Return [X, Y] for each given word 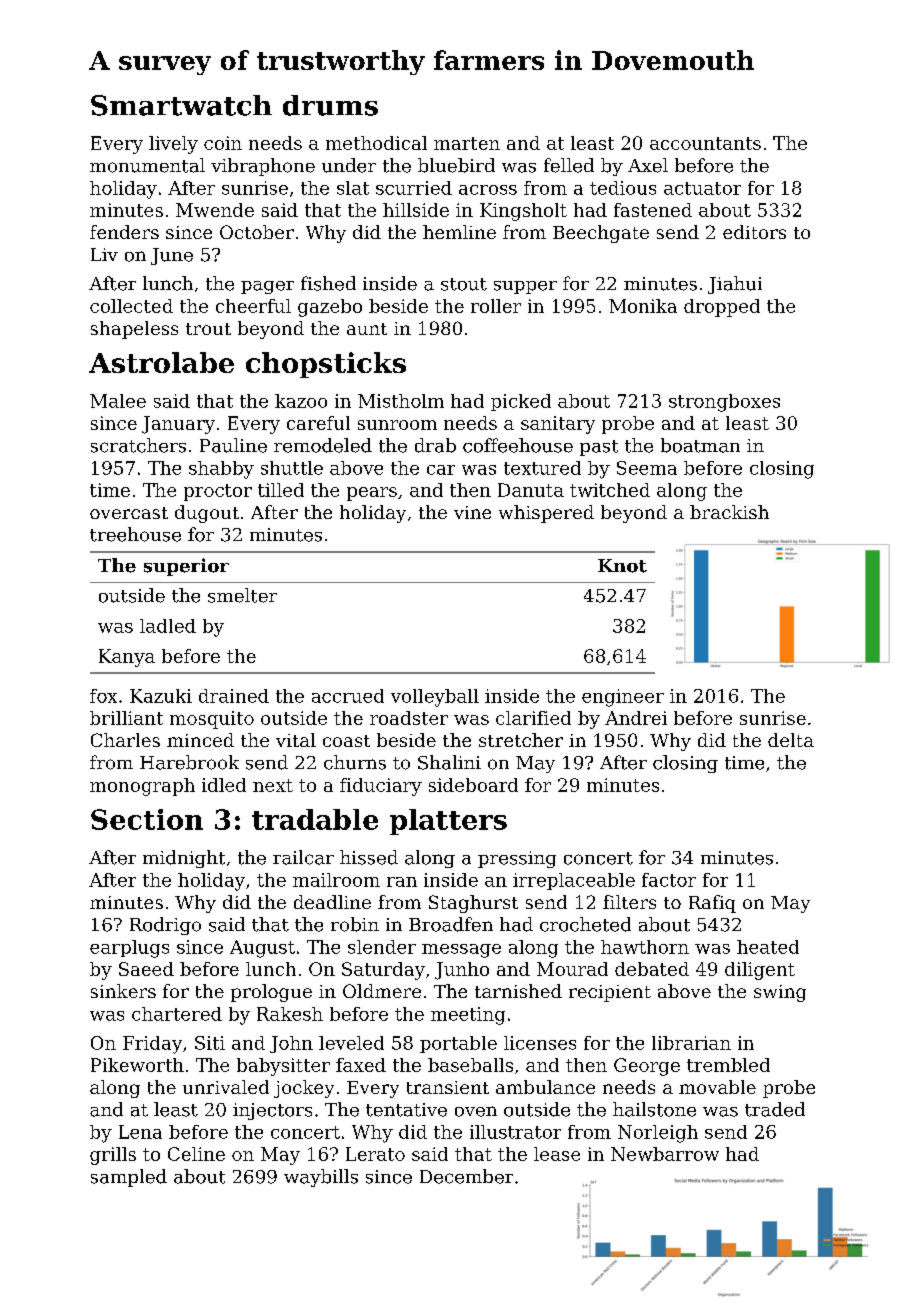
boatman [700, 445]
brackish [729, 512]
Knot [622, 566]
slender [382, 947]
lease [557, 1154]
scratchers [138, 445]
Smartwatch [181, 105]
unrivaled [226, 1087]
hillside [416, 210]
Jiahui [735, 285]
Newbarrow [665, 1154]
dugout [207, 514]
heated [768, 947]
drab [435, 445]
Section [147, 819]
